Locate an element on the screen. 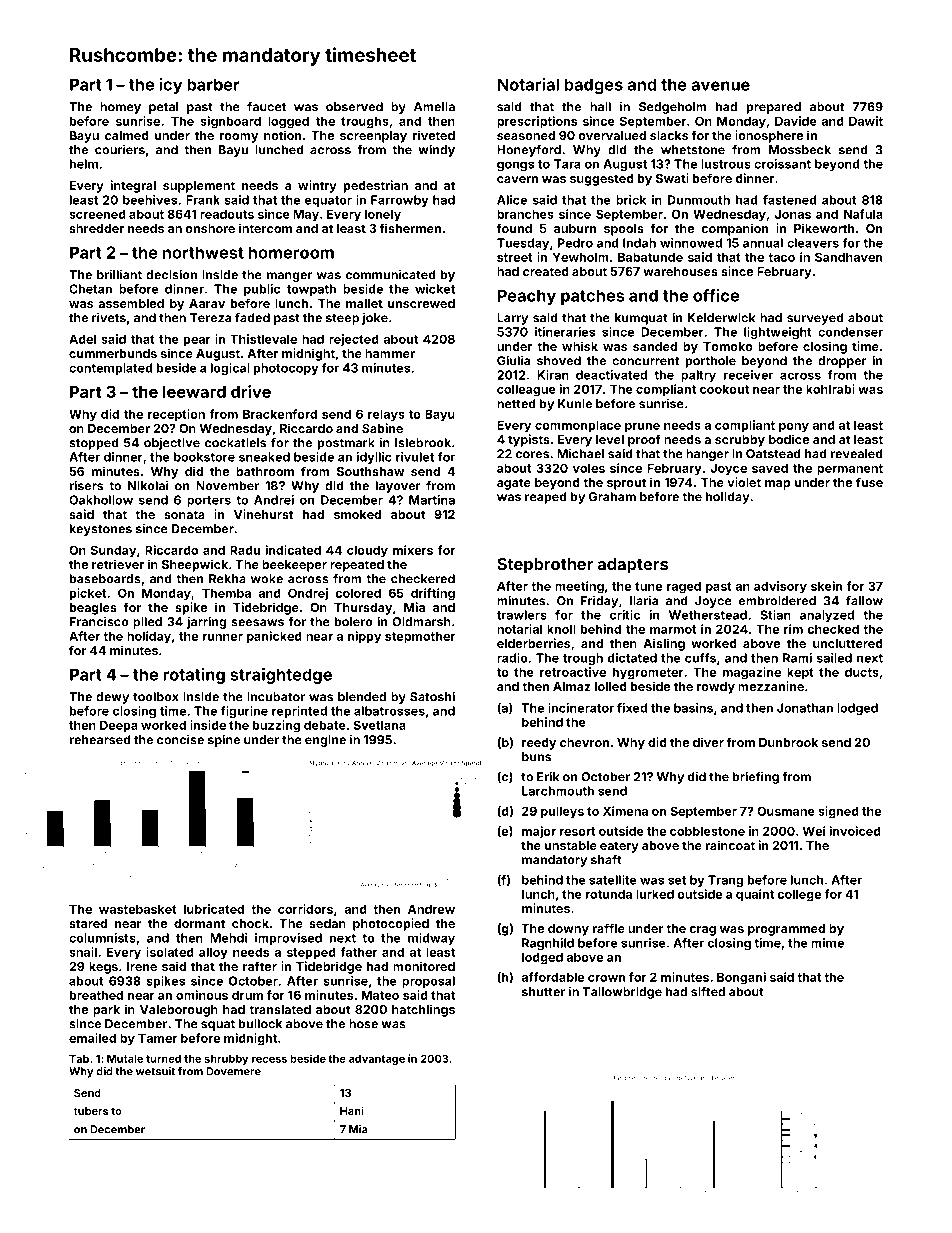  helm is located at coordinates (84, 164).
